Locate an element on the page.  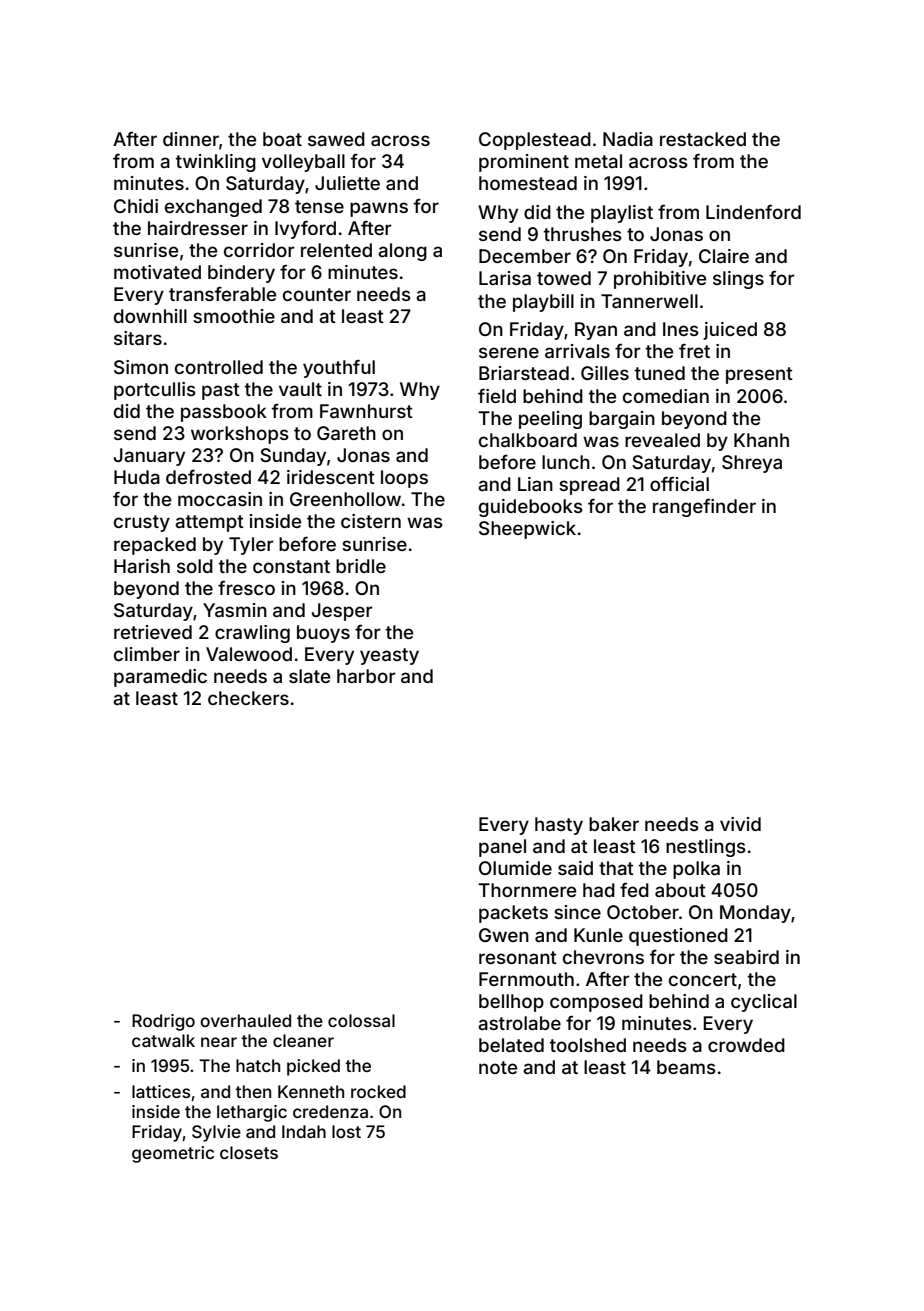
bargain is located at coordinates (622, 420).
